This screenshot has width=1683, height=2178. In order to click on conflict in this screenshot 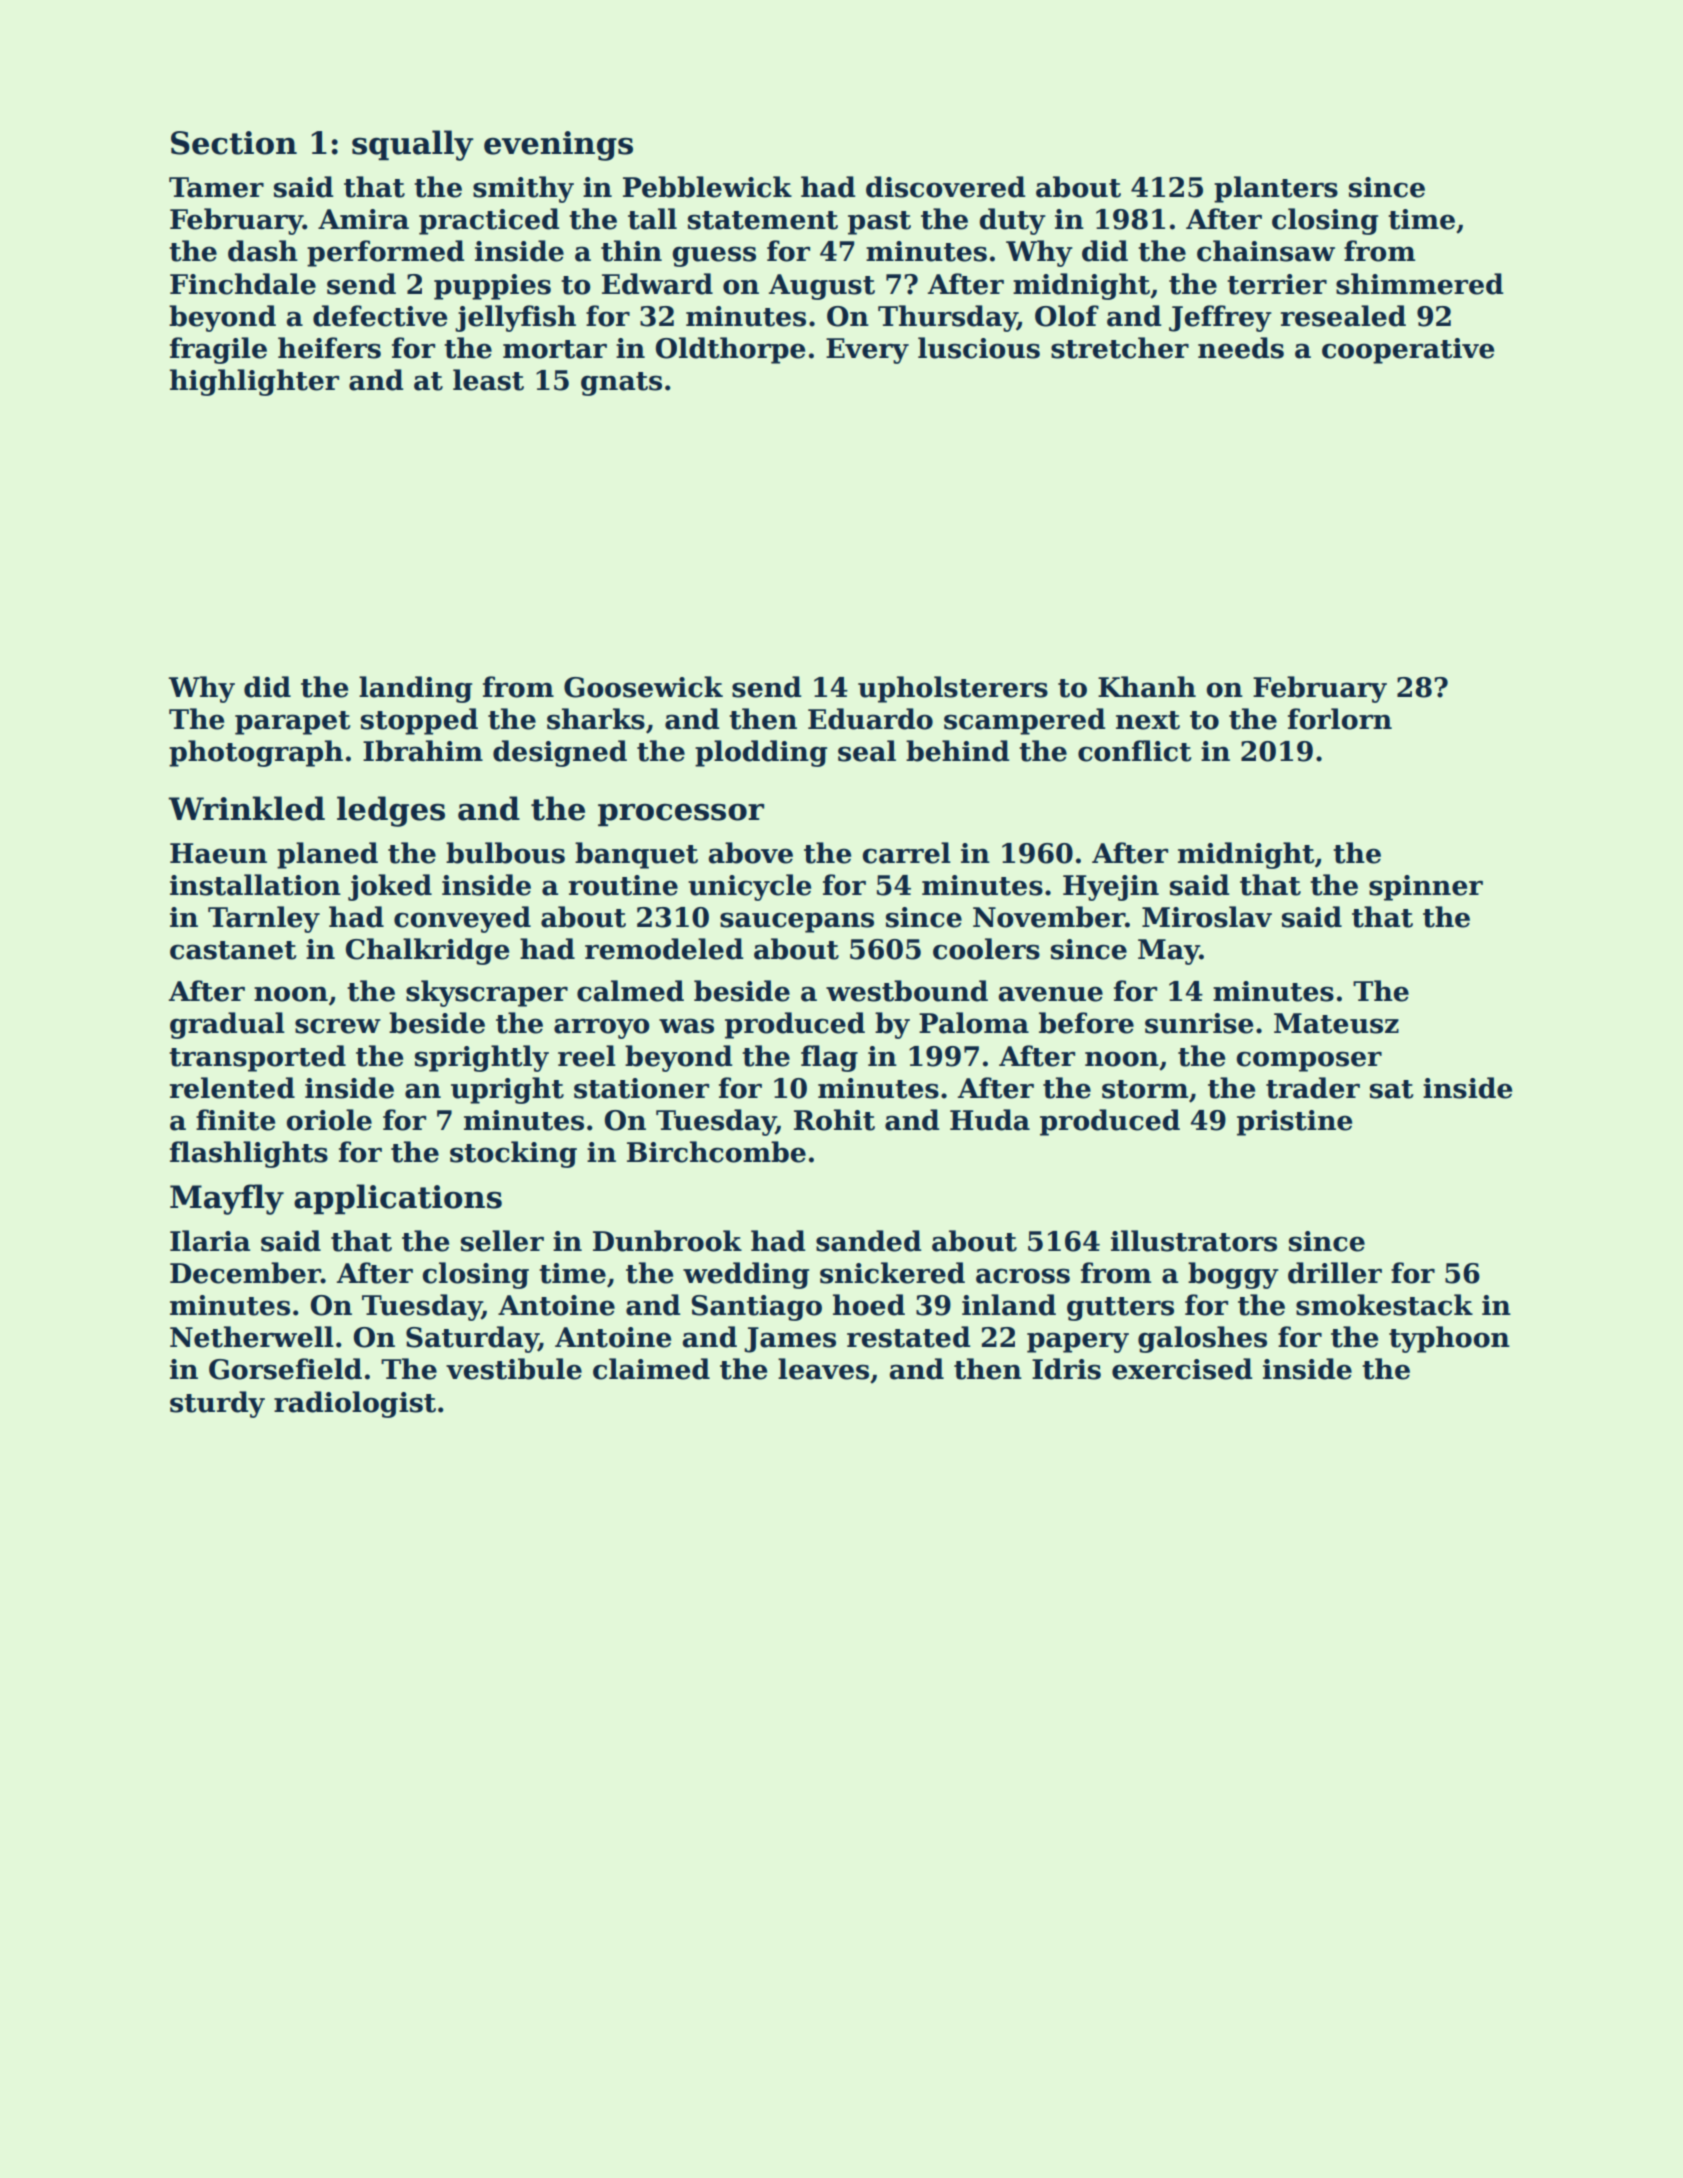, I will do `click(1135, 751)`.
